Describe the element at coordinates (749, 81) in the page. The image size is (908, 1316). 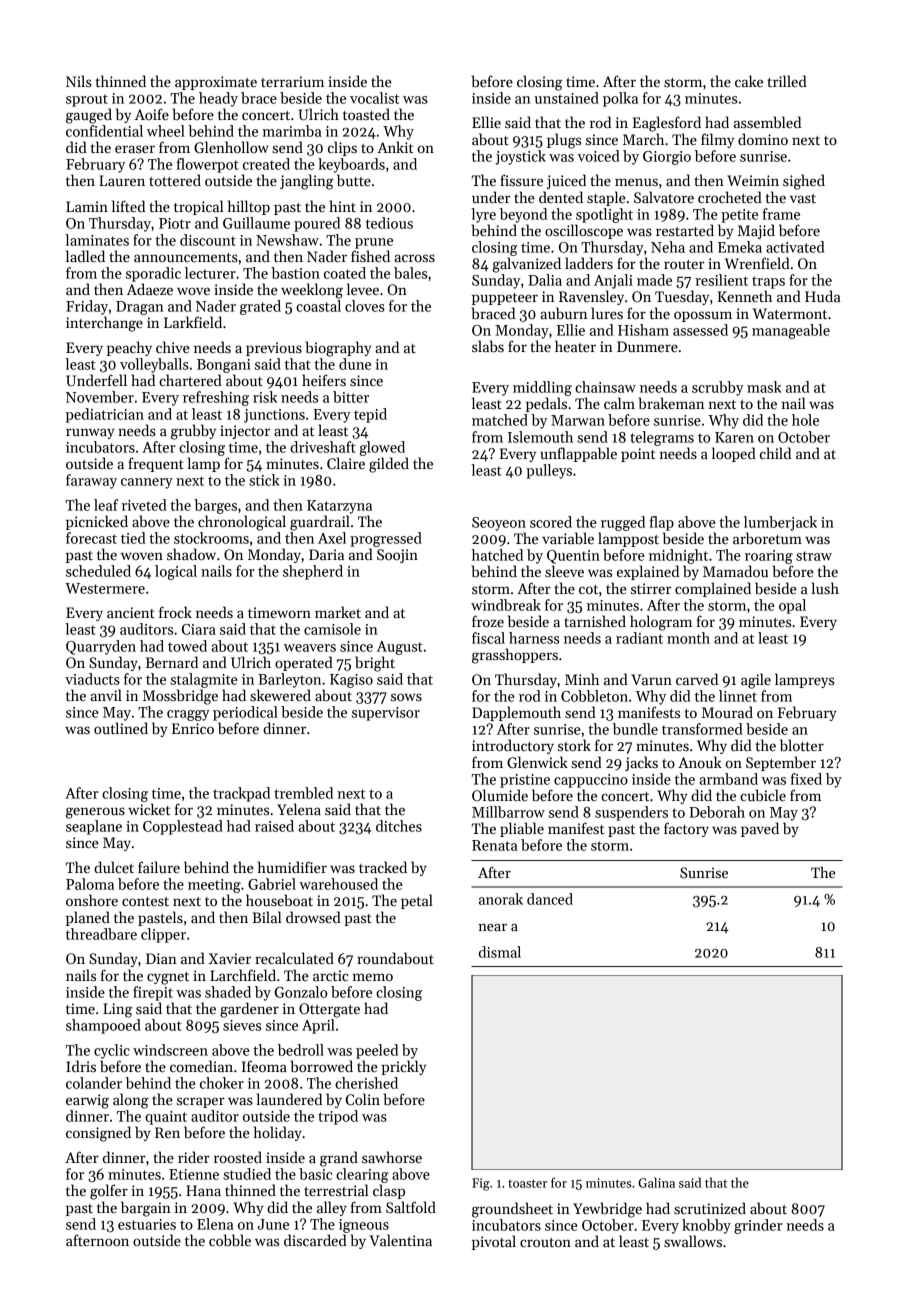
I see `cake` at that location.
